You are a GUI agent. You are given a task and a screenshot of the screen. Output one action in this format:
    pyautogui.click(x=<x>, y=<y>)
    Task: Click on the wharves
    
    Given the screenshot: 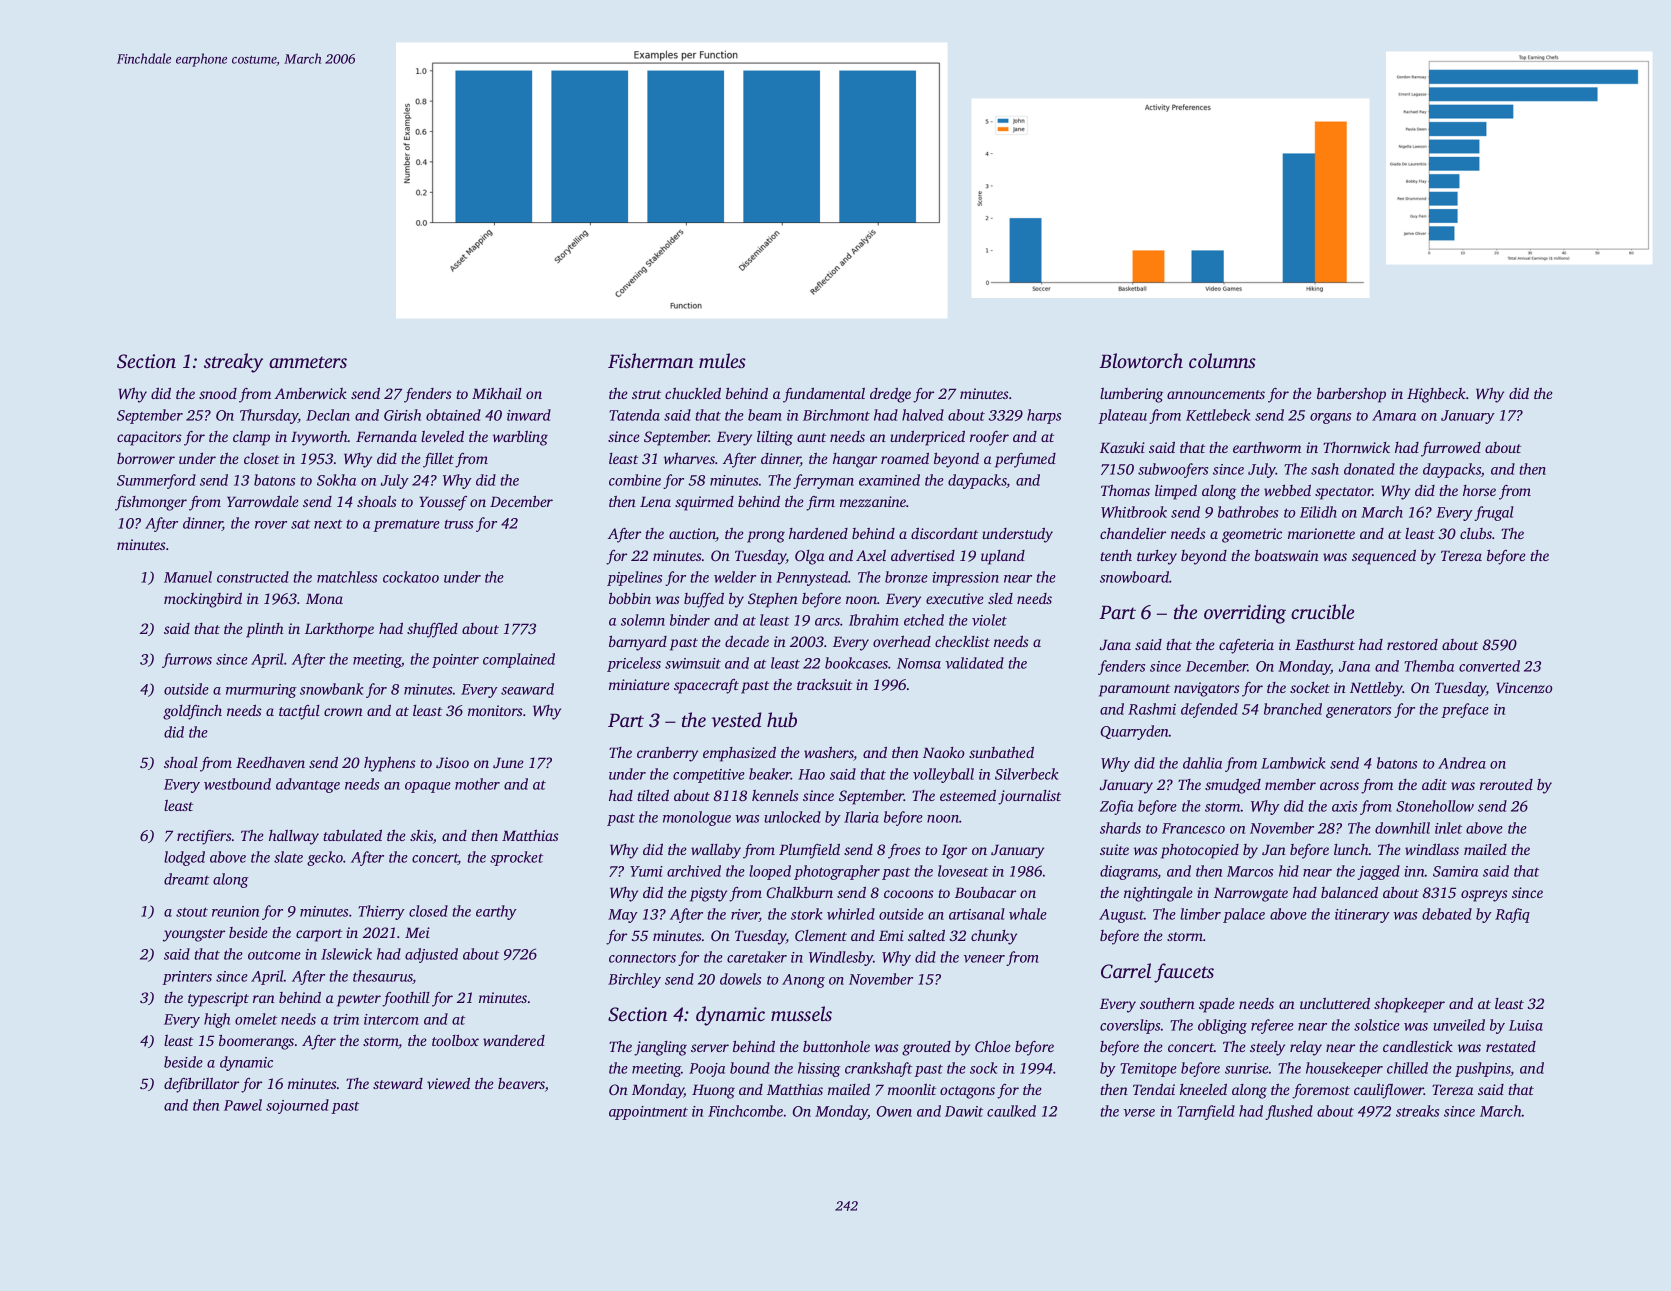 What is the action you would take?
    pyautogui.click(x=689, y=458)
